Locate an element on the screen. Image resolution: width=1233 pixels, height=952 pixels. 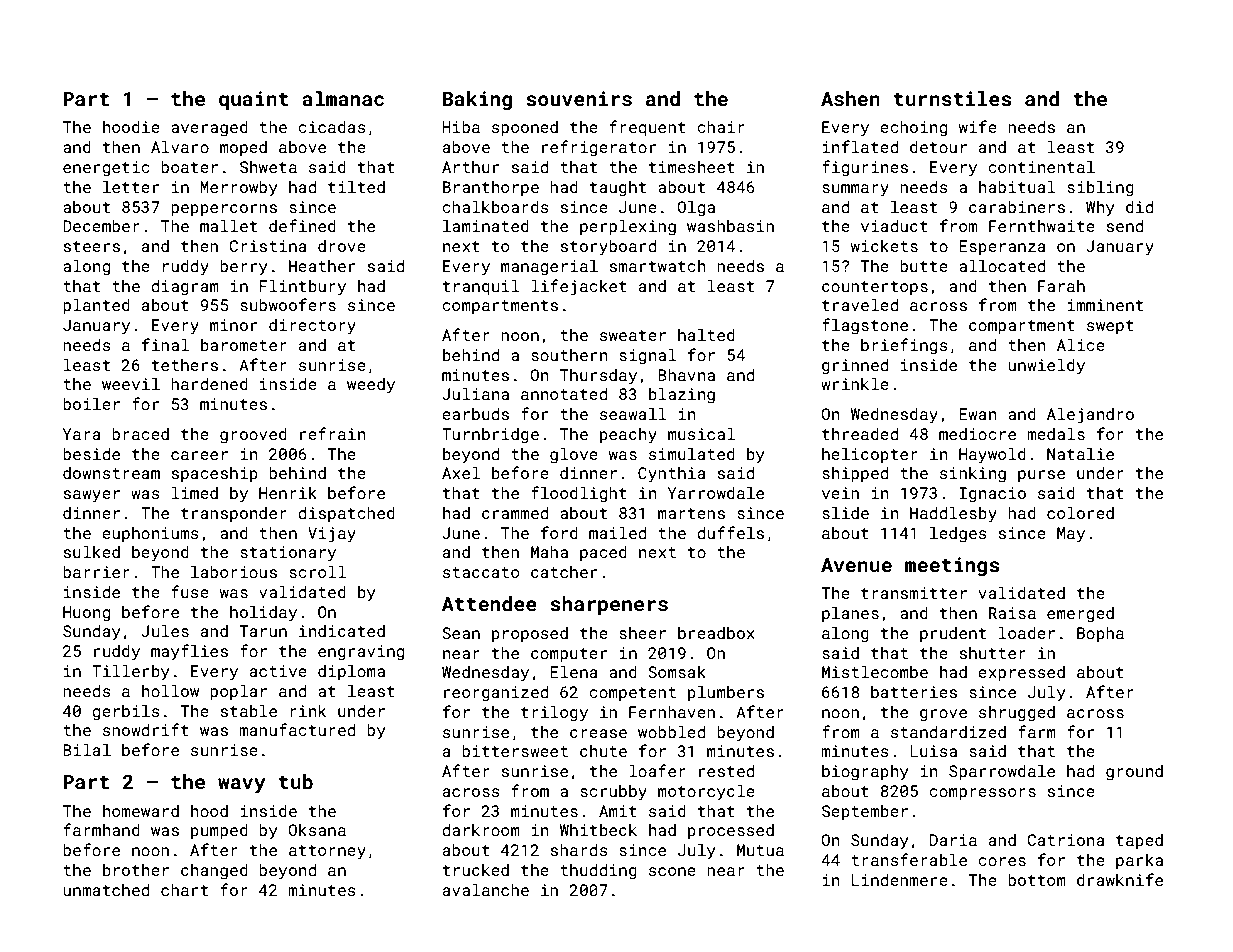
laborious is located at coordinates (234, 571).
